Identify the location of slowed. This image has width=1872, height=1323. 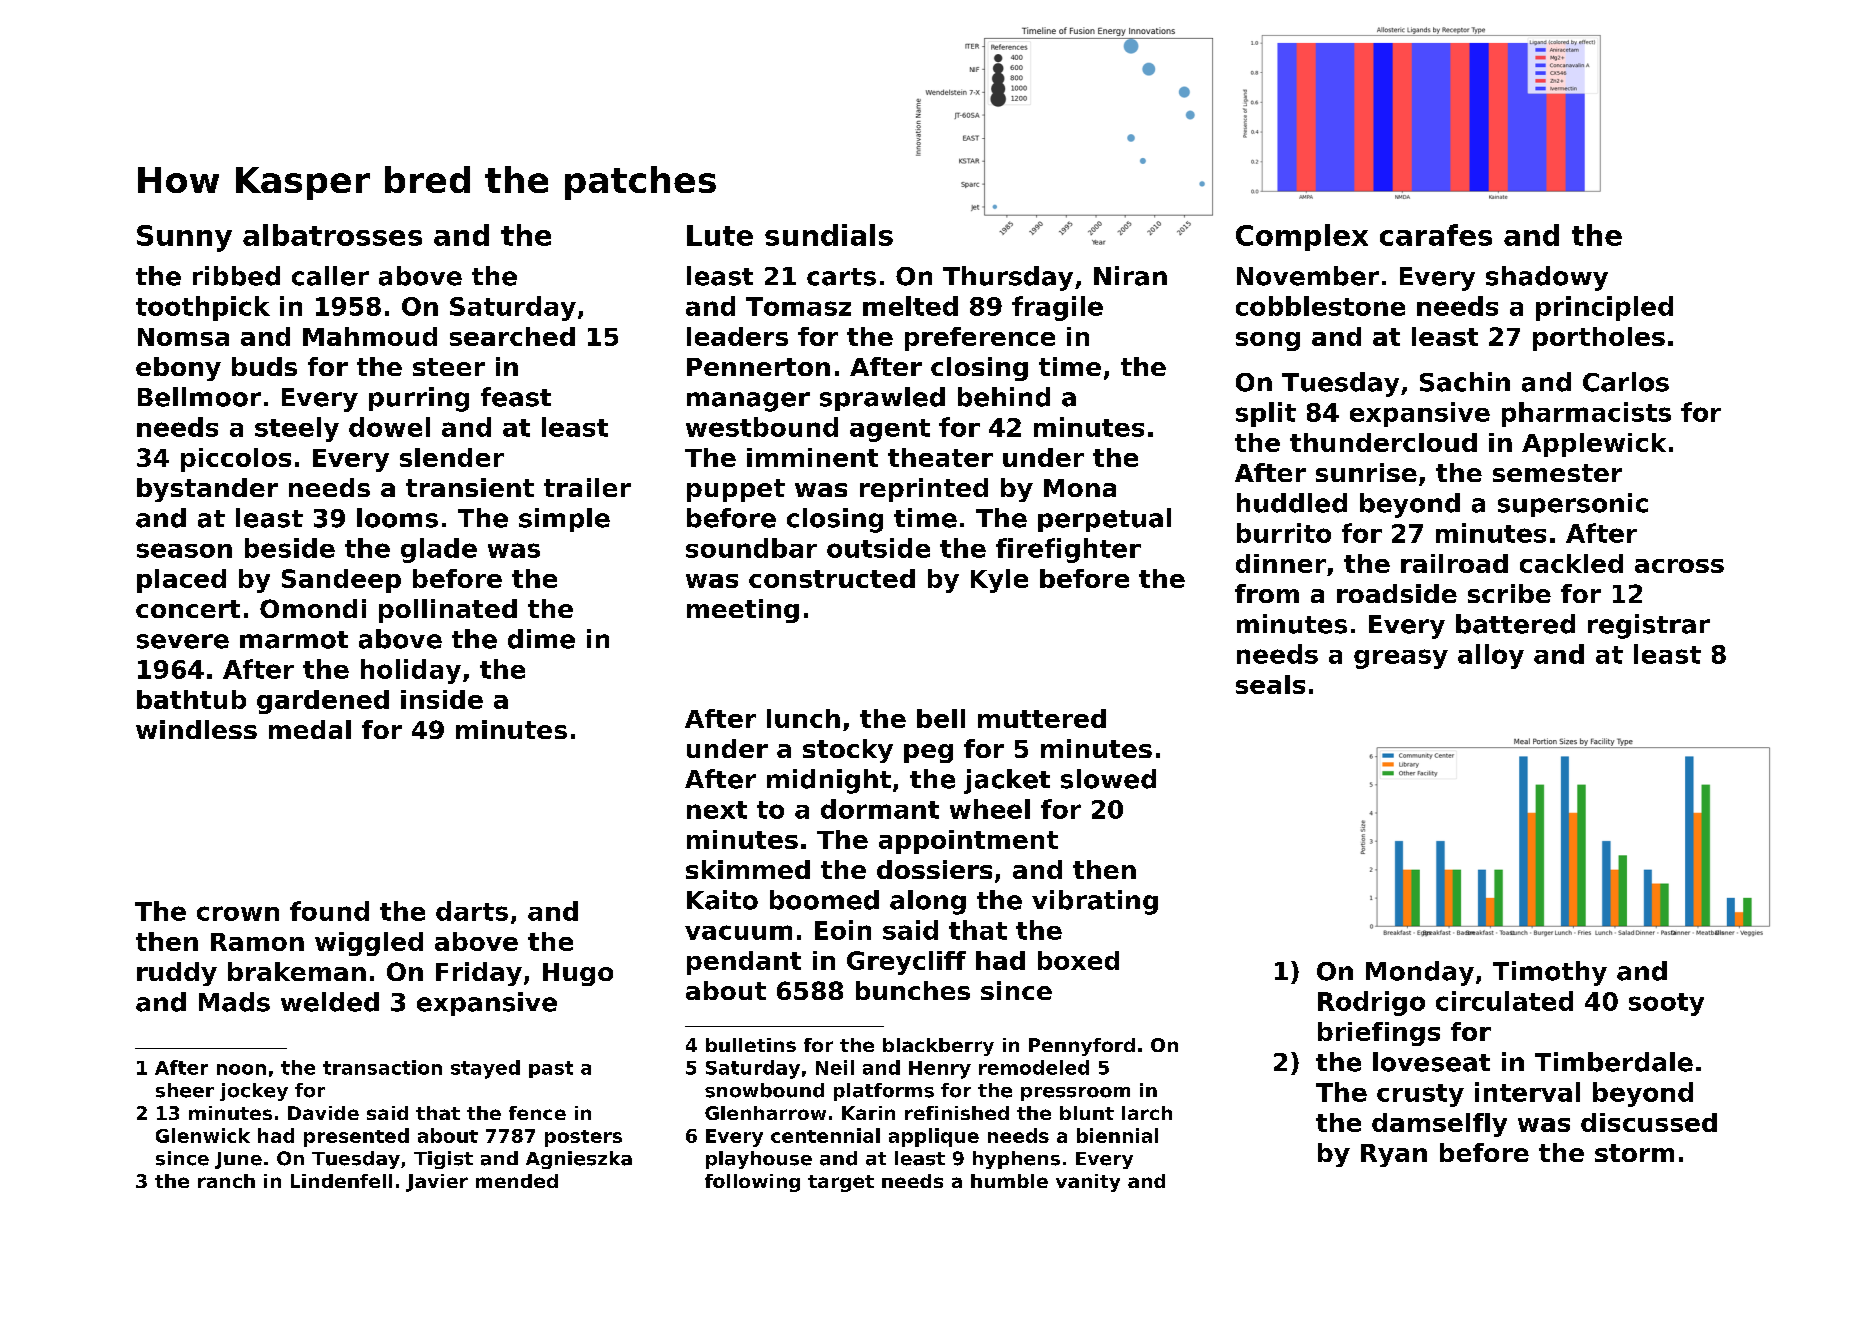
(1108, 779).
